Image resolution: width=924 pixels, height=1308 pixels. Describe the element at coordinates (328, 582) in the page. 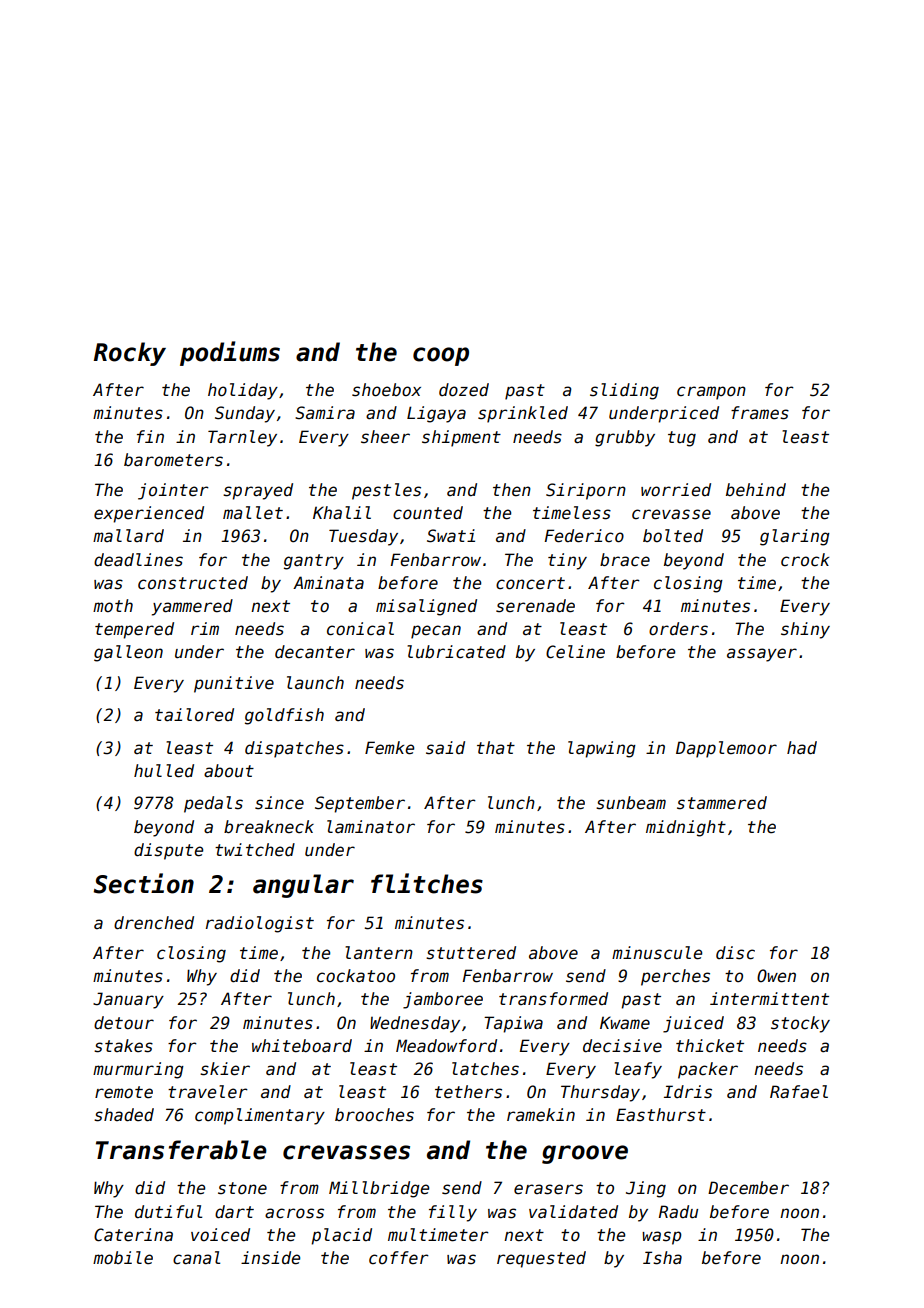

I see `Aminata` at that location.
